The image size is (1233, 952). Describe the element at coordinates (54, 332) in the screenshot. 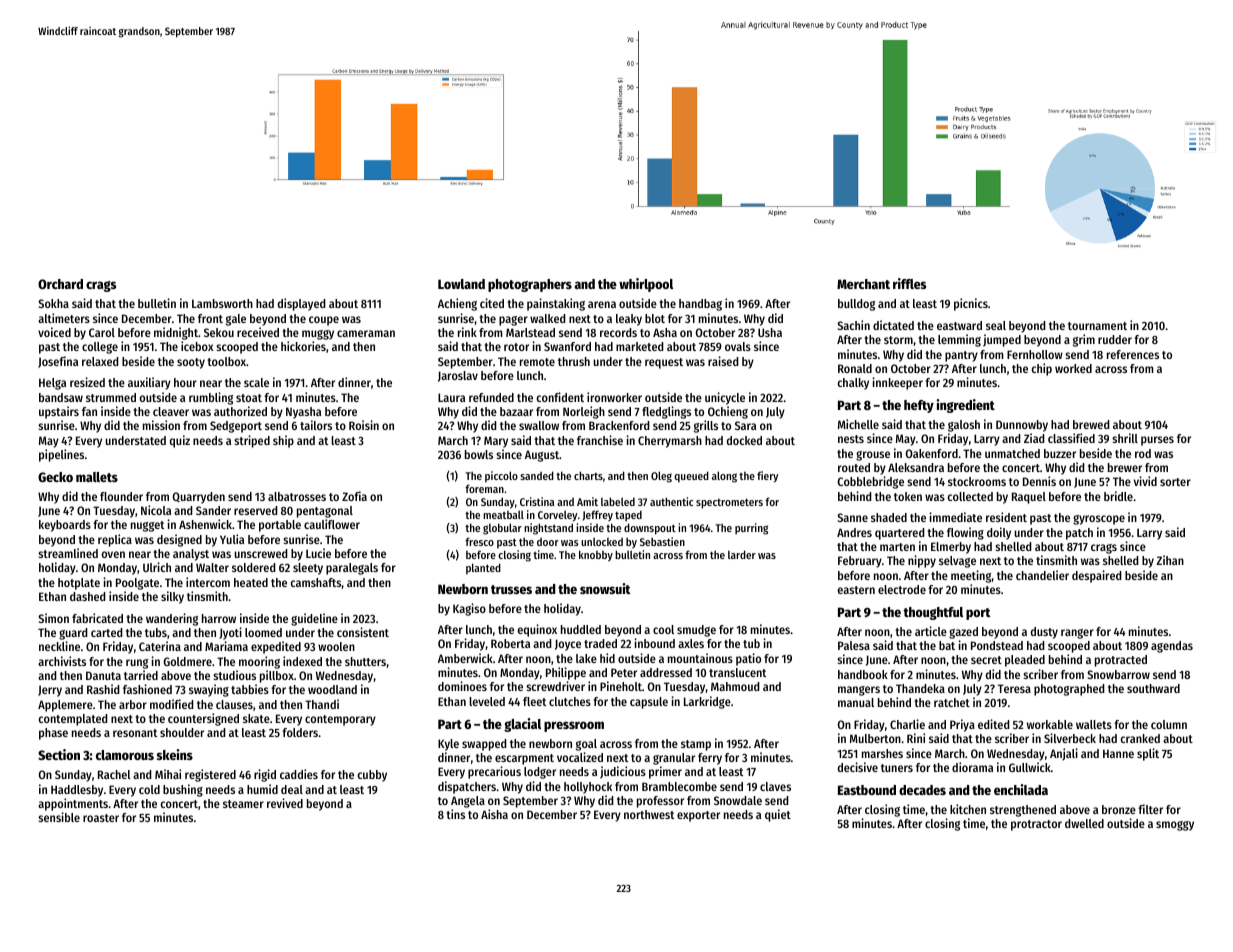

I see `voiced` at that location.
